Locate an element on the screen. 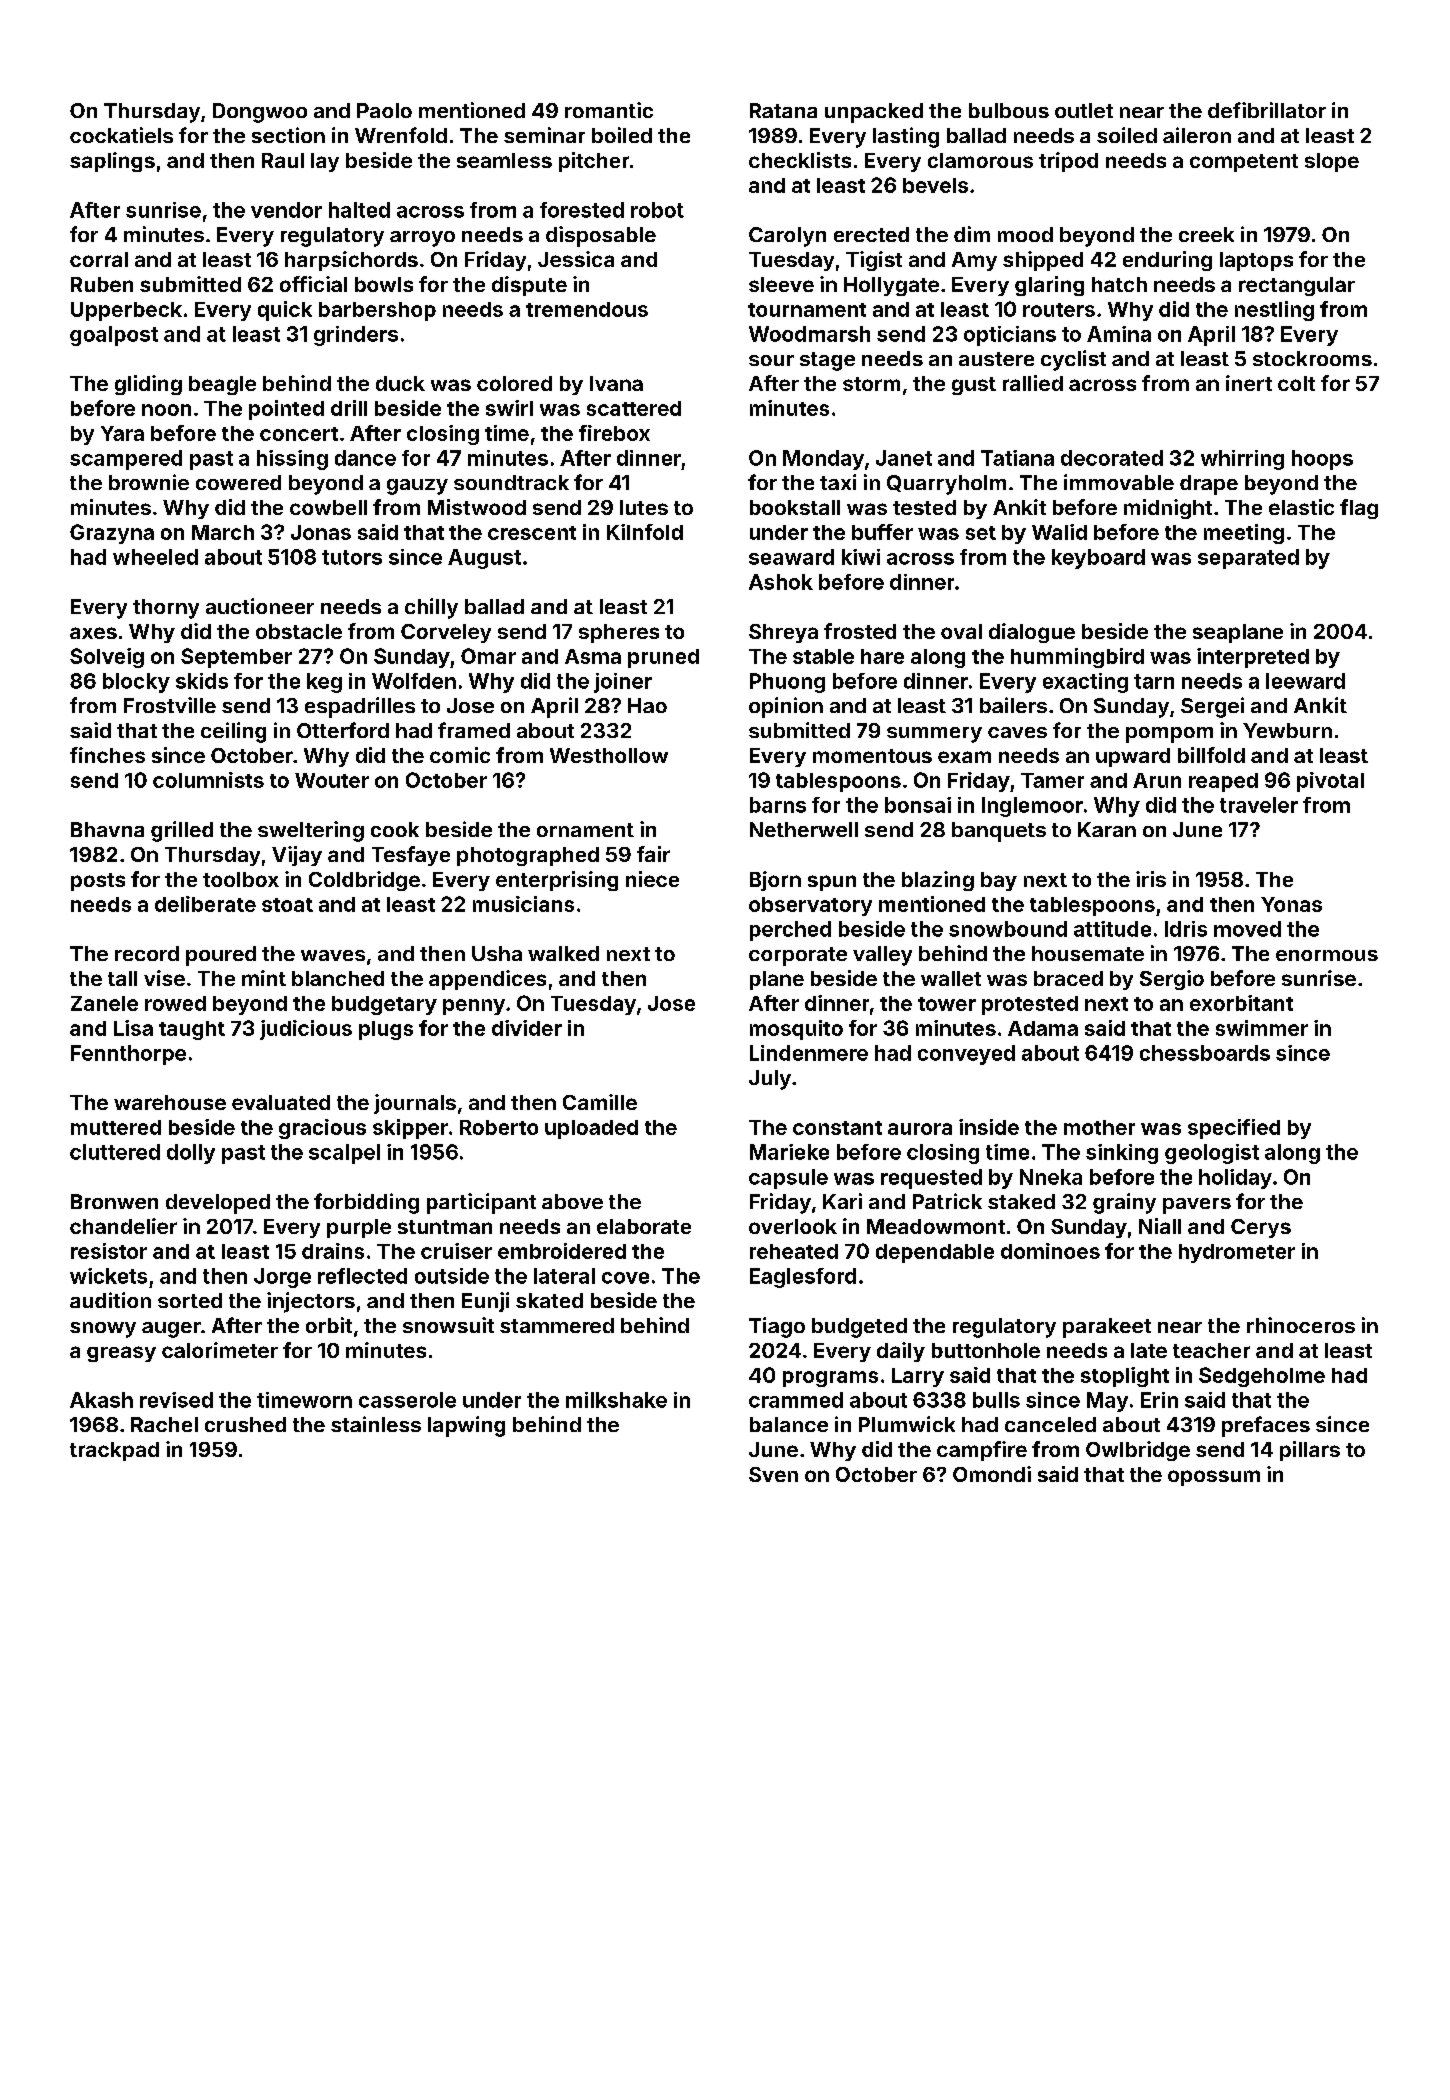 This screenshot has height=2100, width=1450. Ratana is located at coordinates (783, 110).
